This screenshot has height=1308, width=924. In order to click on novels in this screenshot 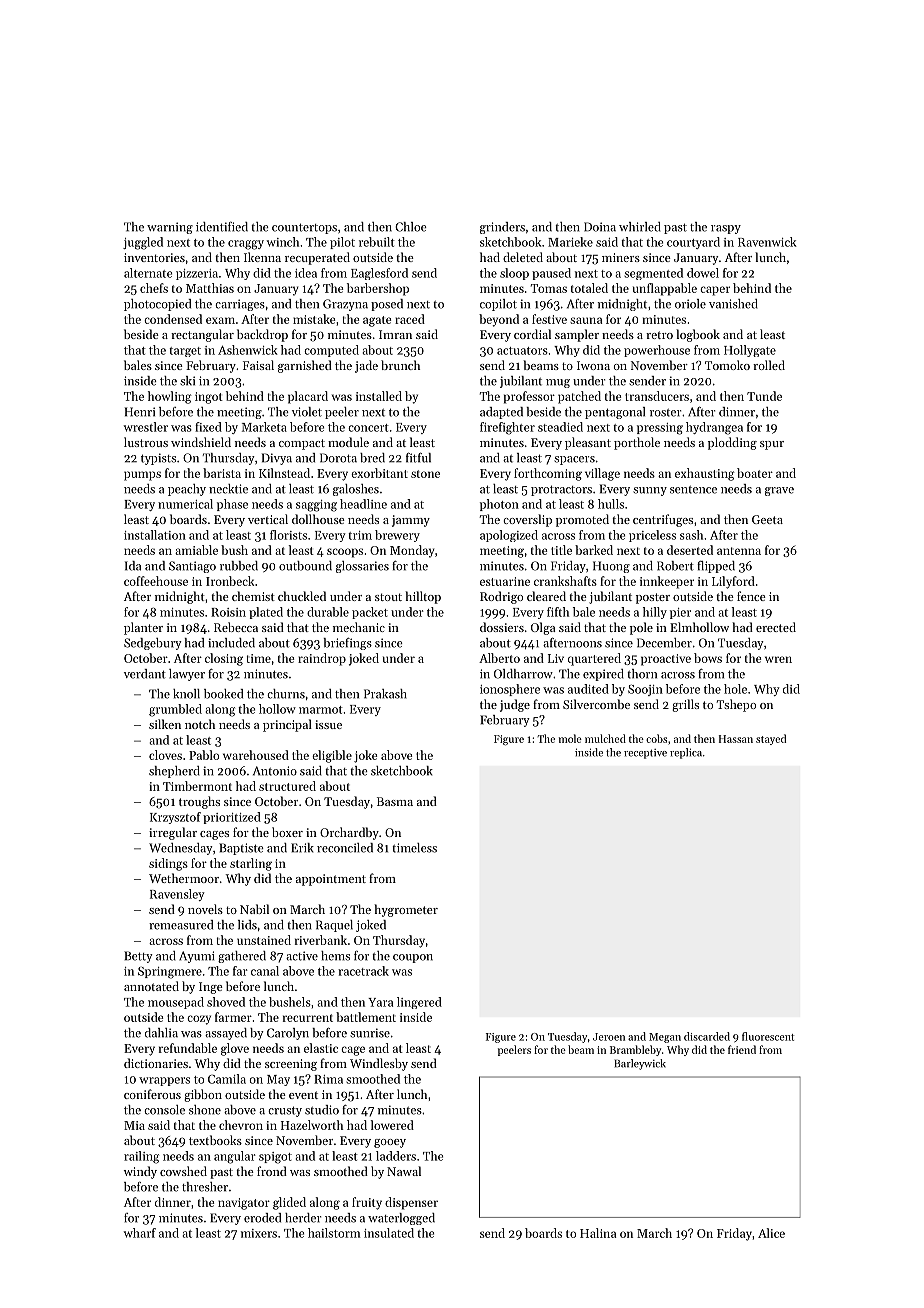, I will do `click(205, 909)`.
